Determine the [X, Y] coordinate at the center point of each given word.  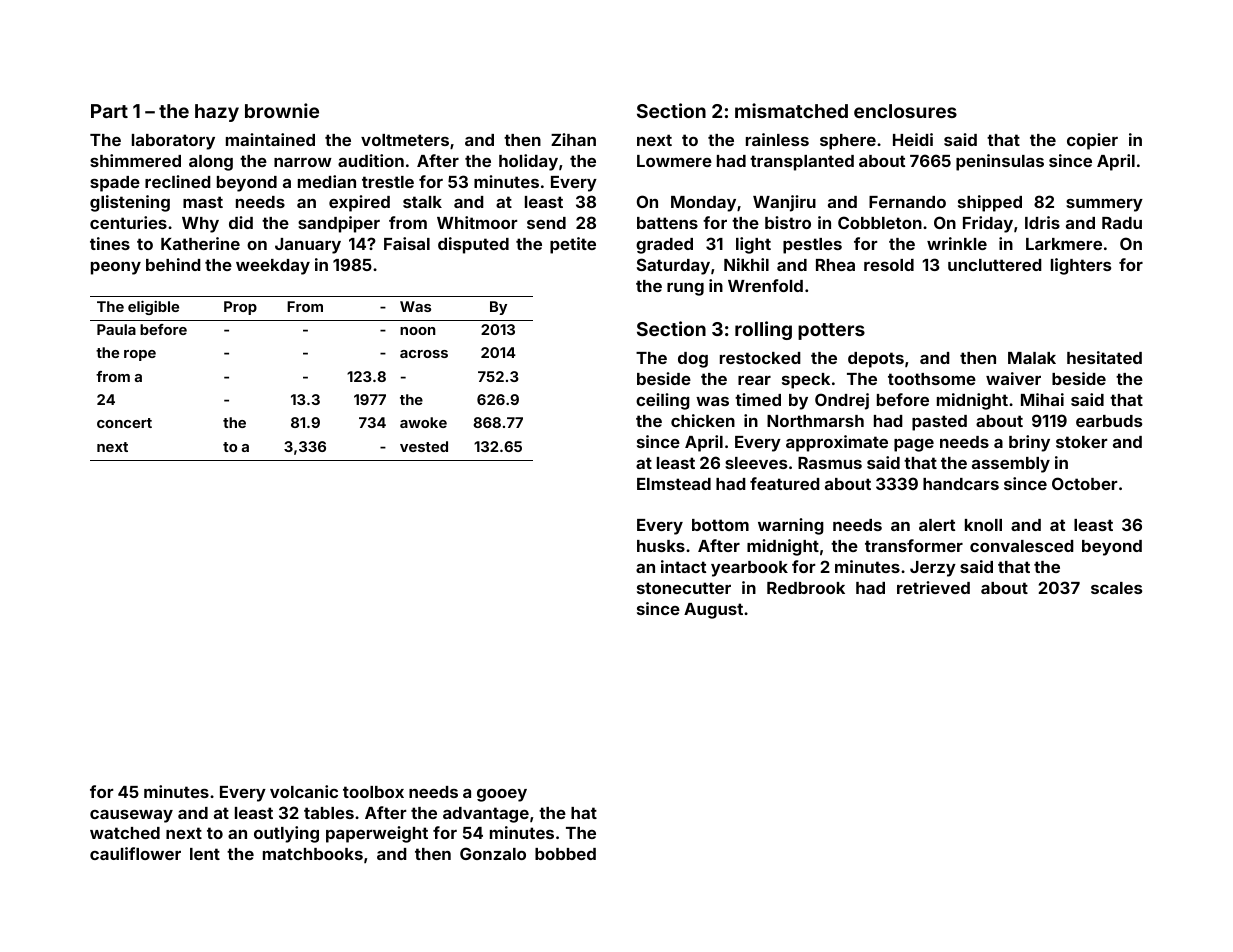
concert [124, 423]
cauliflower [135, 853]
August [713, 611]
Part [109, 111]
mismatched [791, 110]
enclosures [905, 111]
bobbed [565, 854]
